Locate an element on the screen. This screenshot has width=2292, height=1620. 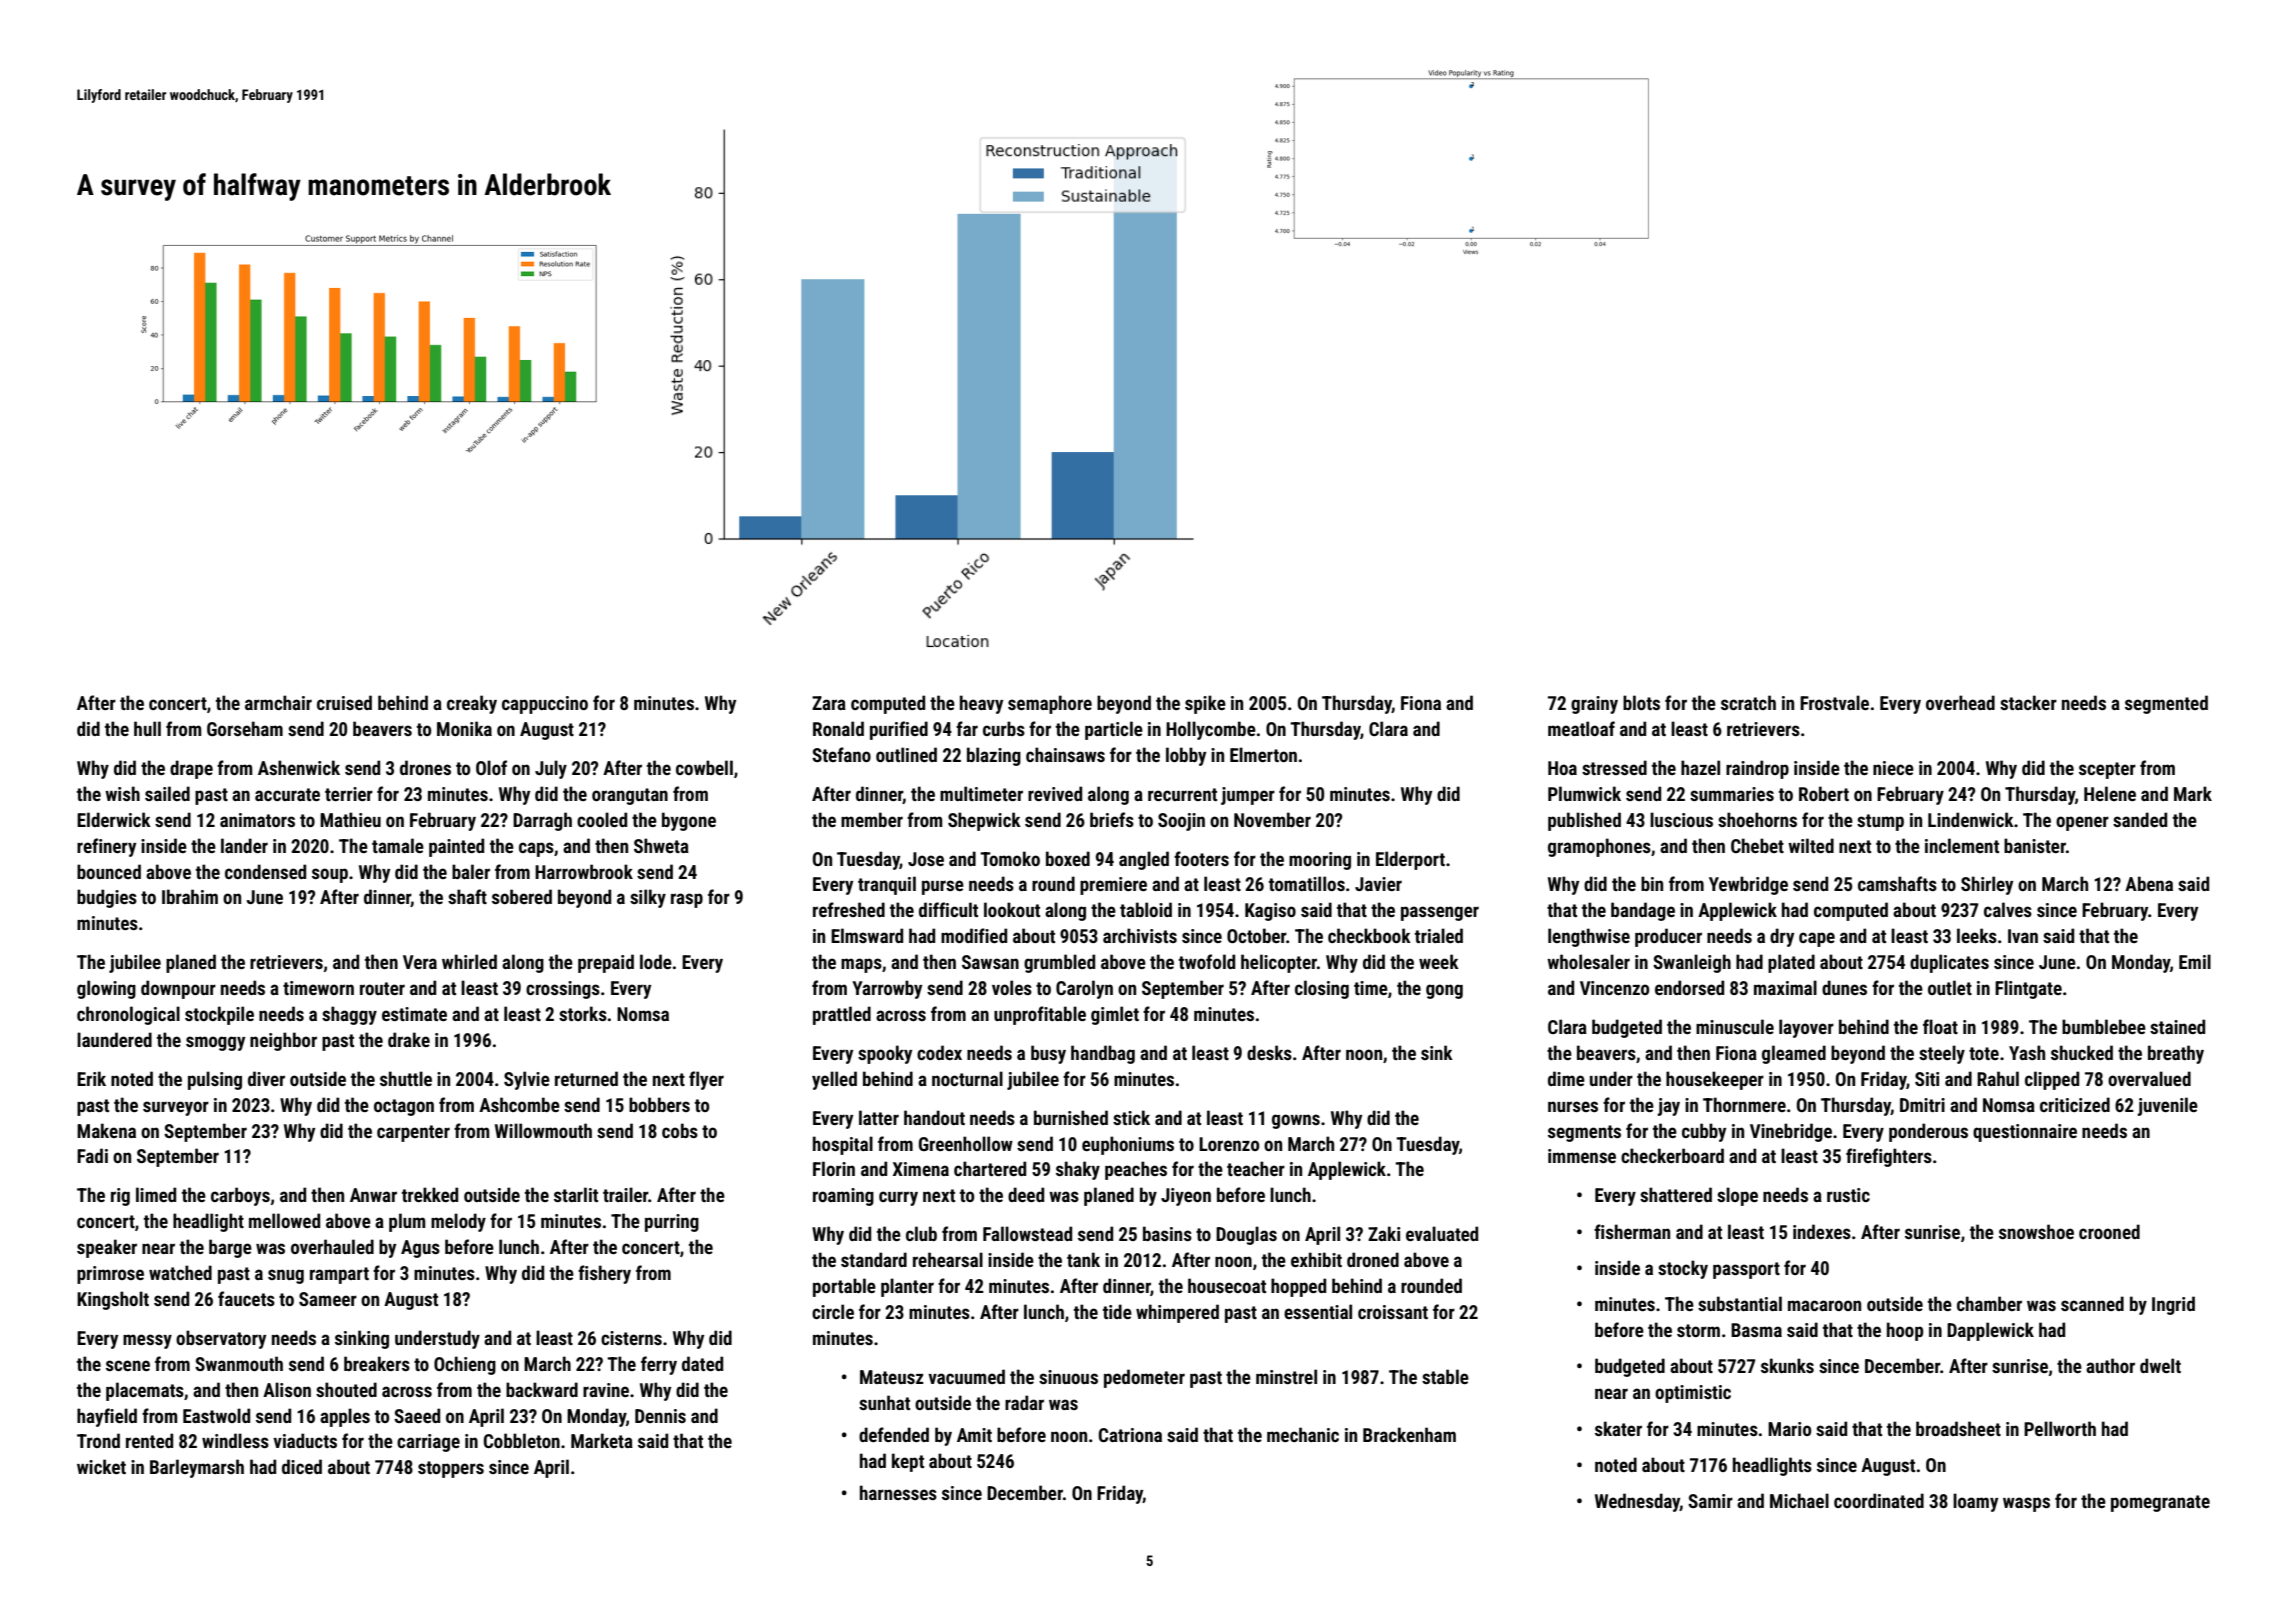
essential is located at coordinates (1318, 1311).
